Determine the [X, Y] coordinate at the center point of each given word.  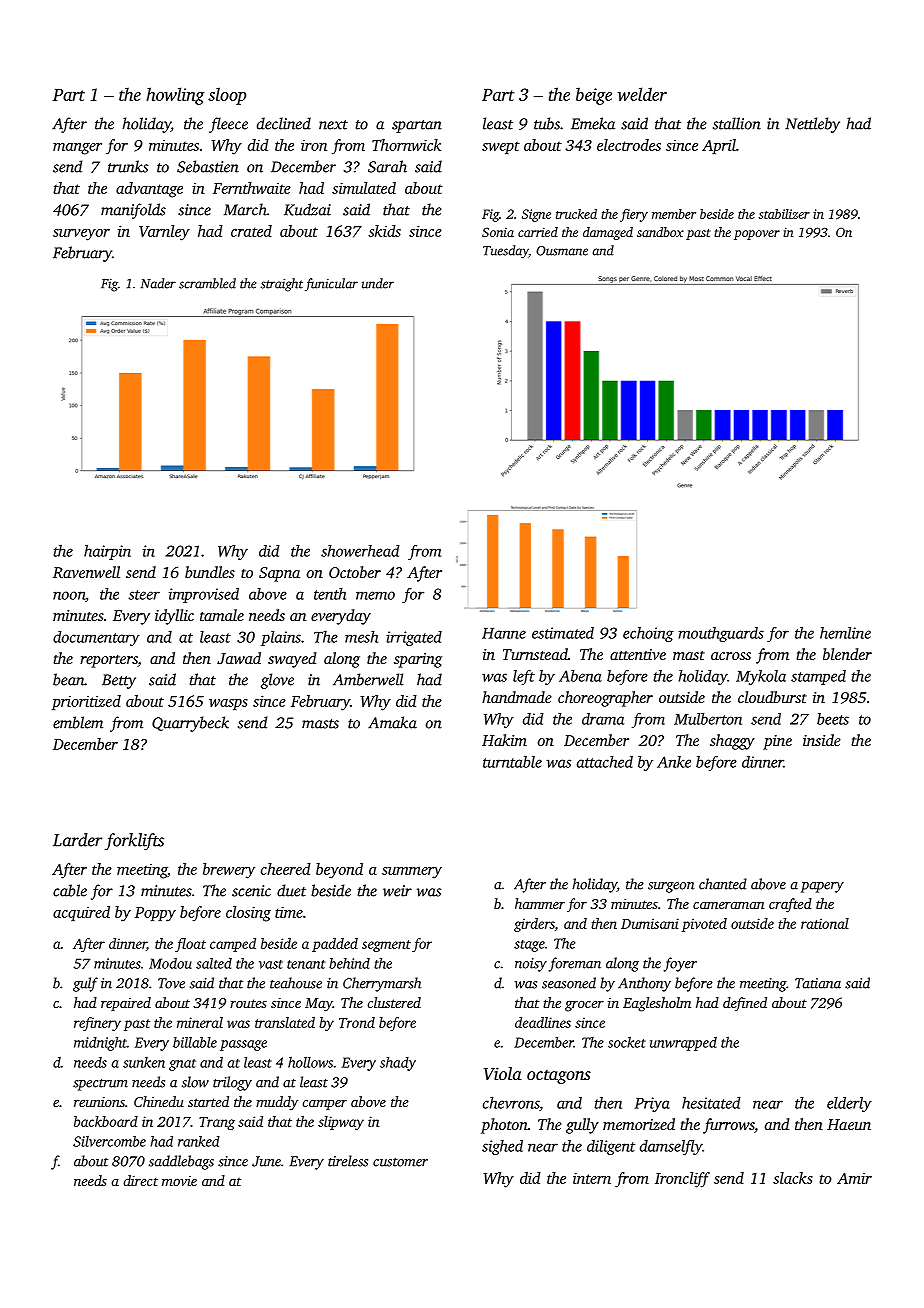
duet [291, 890]
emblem [78, 722]
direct [140, 1180]
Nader [158, 283]
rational [825, 923]
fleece [228, 125]
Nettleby [812, 125]
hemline [845, 633]
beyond [339, 871]
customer [400, 1162]
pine [777, 742]
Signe [536, 215]
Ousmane [562, 251]
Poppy [155, 914]
